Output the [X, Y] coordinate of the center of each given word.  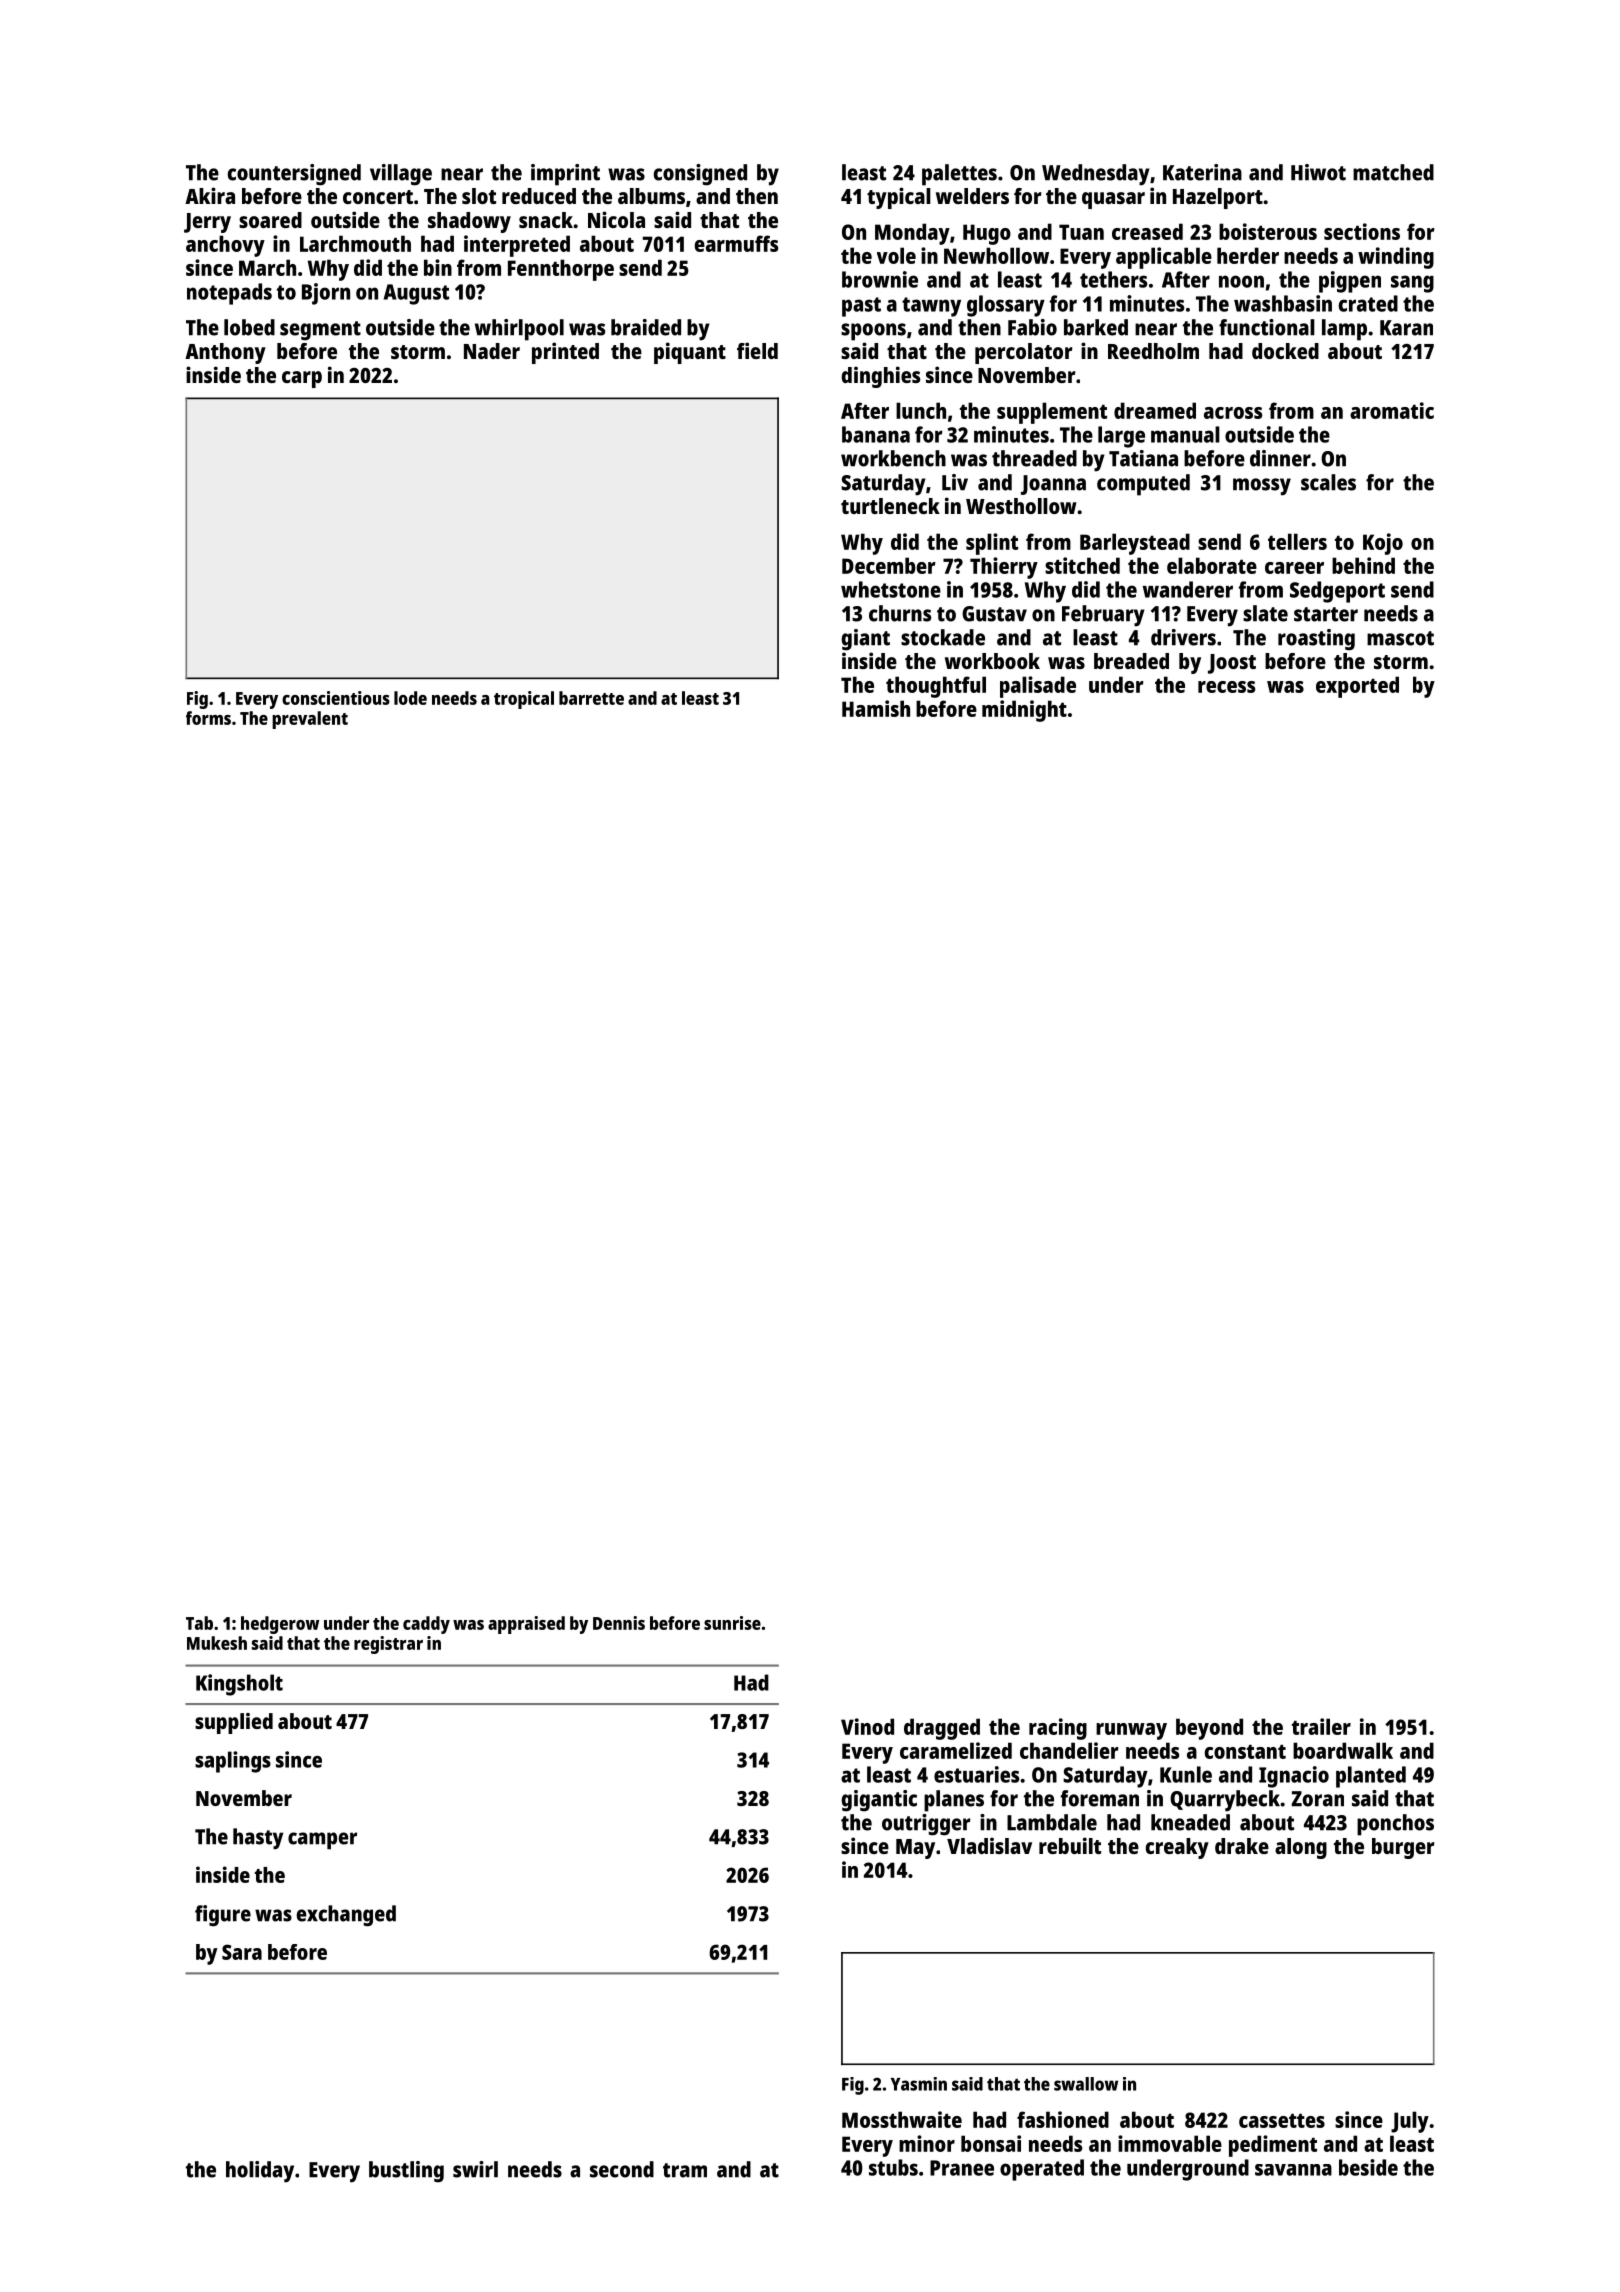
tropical [524, 700]
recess [1226, 687]
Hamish [876, 708]
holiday [260, 2172]
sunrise [732, 1623]
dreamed [1155, 410]
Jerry [207, 223]
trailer [1321, 1726]
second [622, 2169]
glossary [1006, 306]
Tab [199, 1623]
